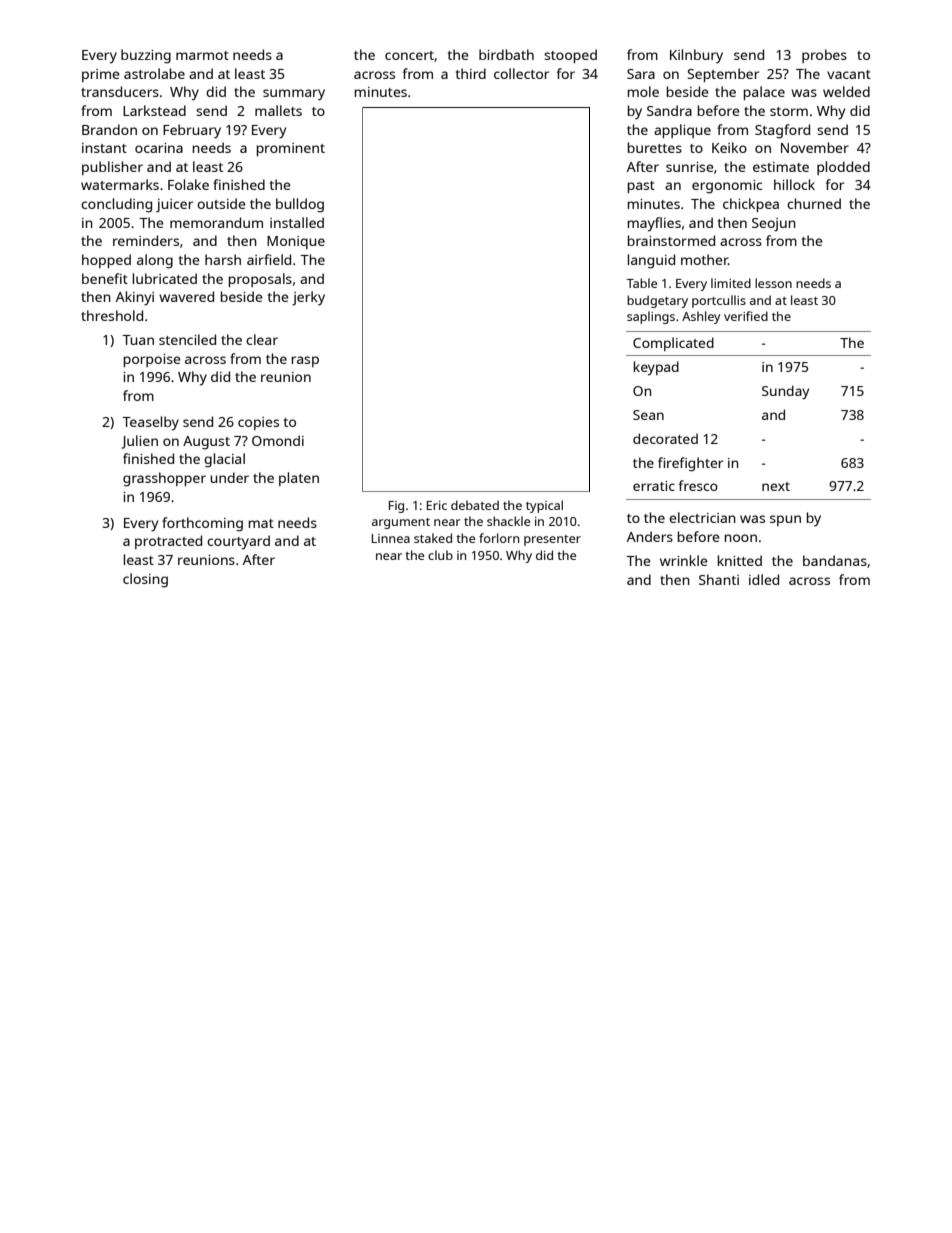 Image resolution: width=952 pixels, height=1233 pixels. What do you see at coordinates (116, 205) in the screenshot?
I see `concluding` at bounding box center [116, 205].
